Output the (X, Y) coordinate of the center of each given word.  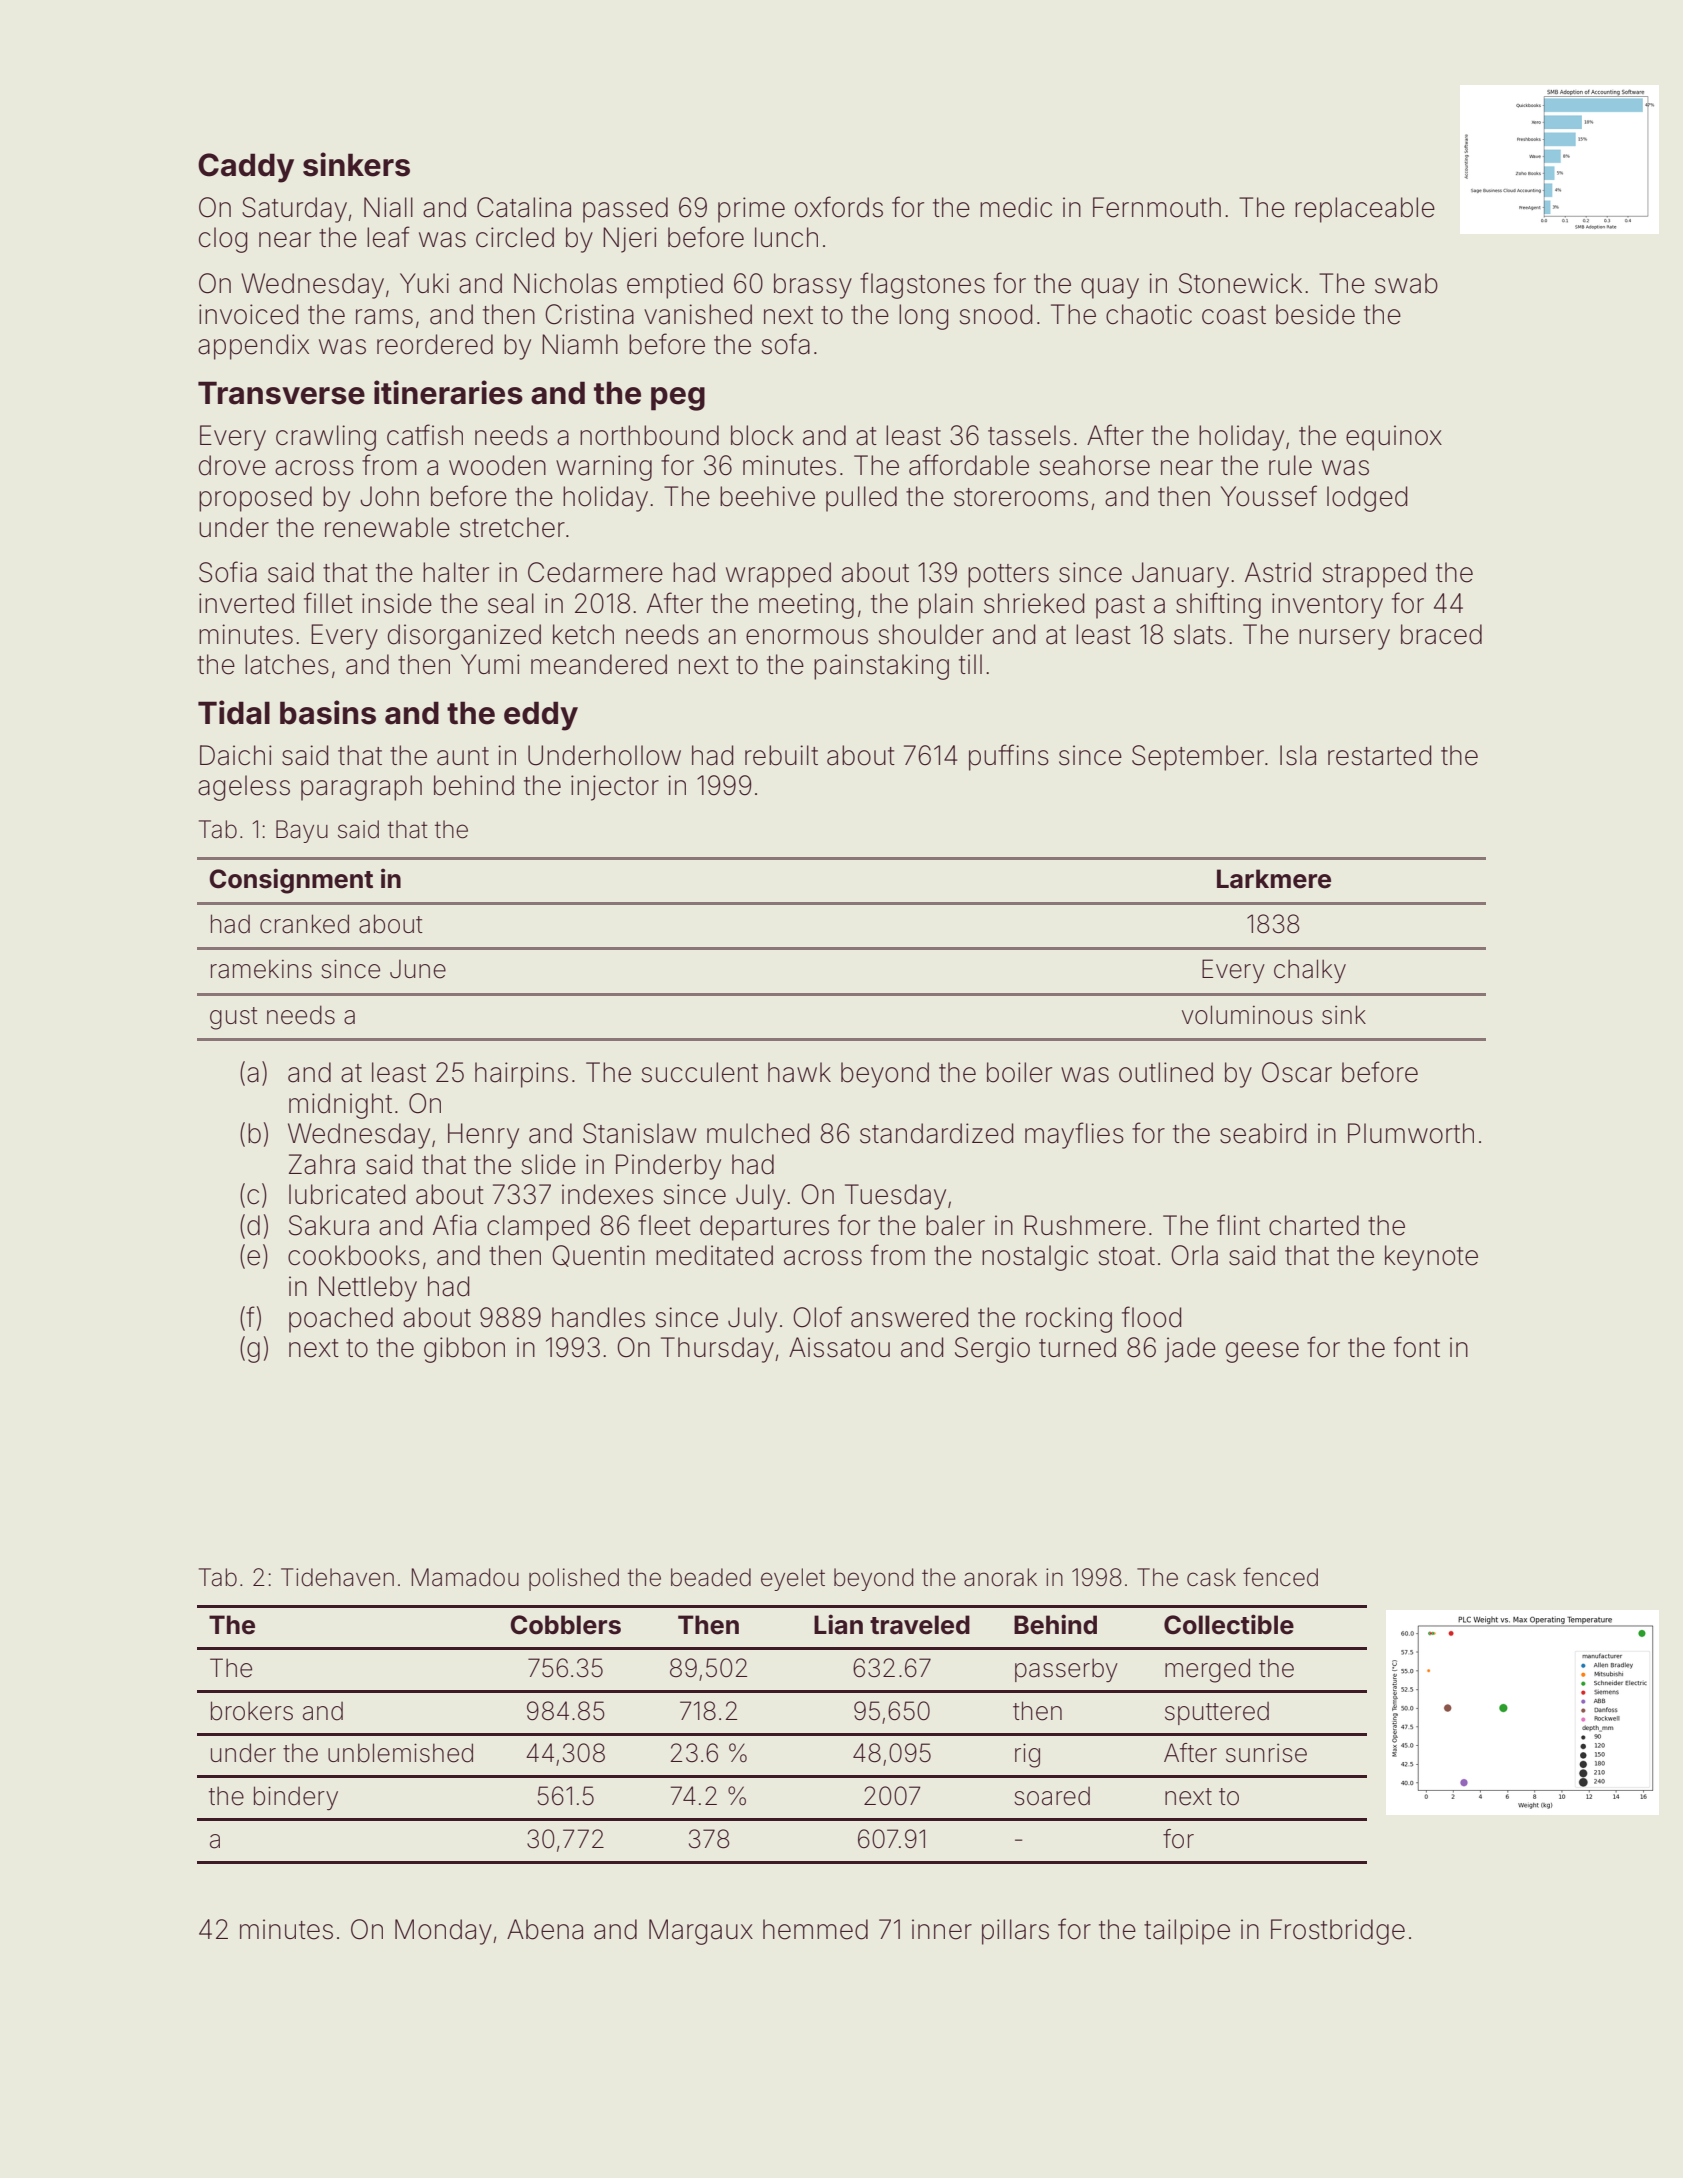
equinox (1394, 438)
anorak (1000, 1577)
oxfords (839, 207)
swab (1406, 283)
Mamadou (465, 1577)
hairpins (521, 1075)
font (1417, 1347)
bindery (296, 1798)
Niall (388, 207)
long (923, 317)
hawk (799, 1072)
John (389, 496)
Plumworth (1411, 1133)
